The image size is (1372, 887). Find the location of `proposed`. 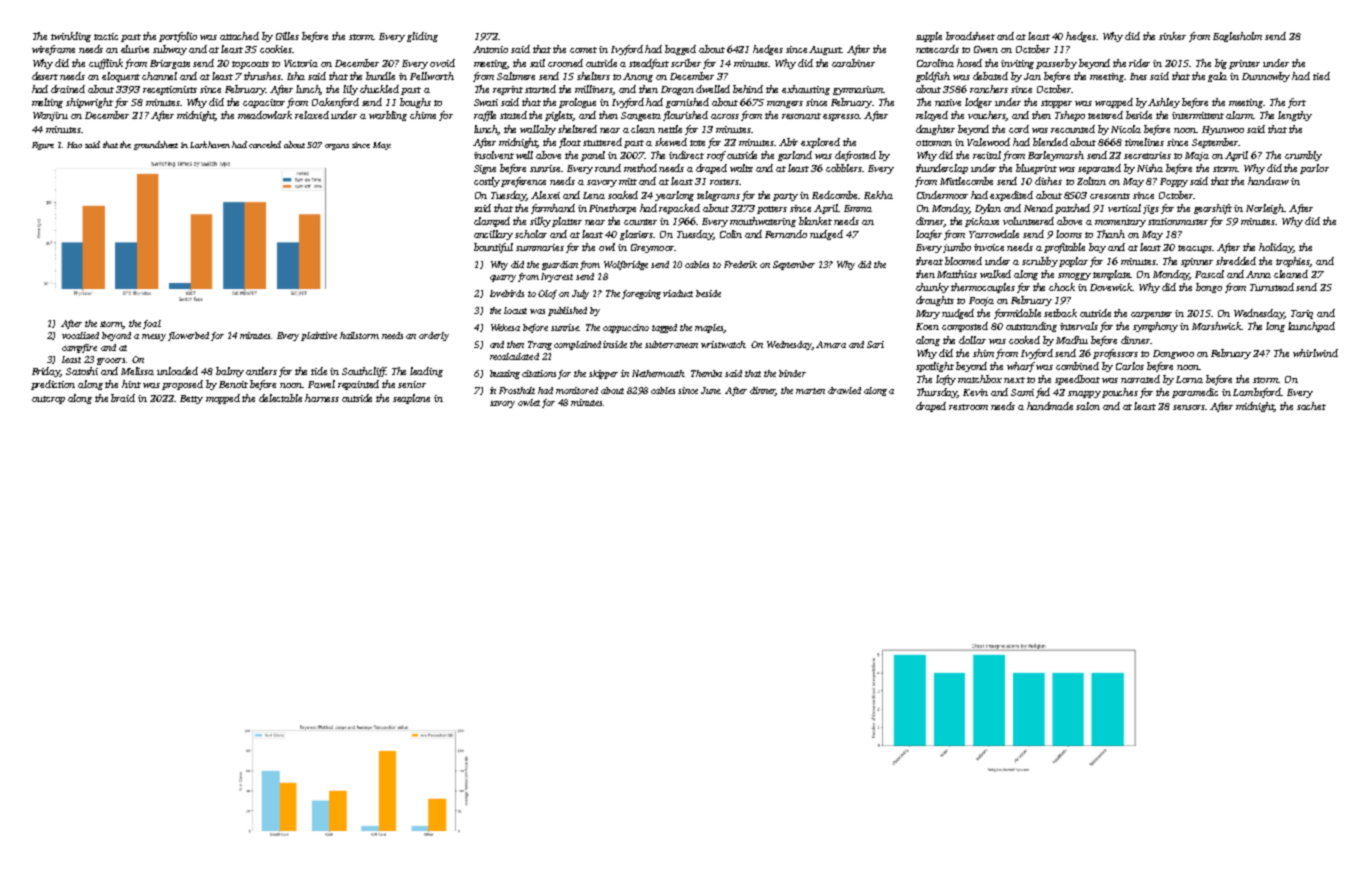

proposed is located at coordinates (182, 385).
